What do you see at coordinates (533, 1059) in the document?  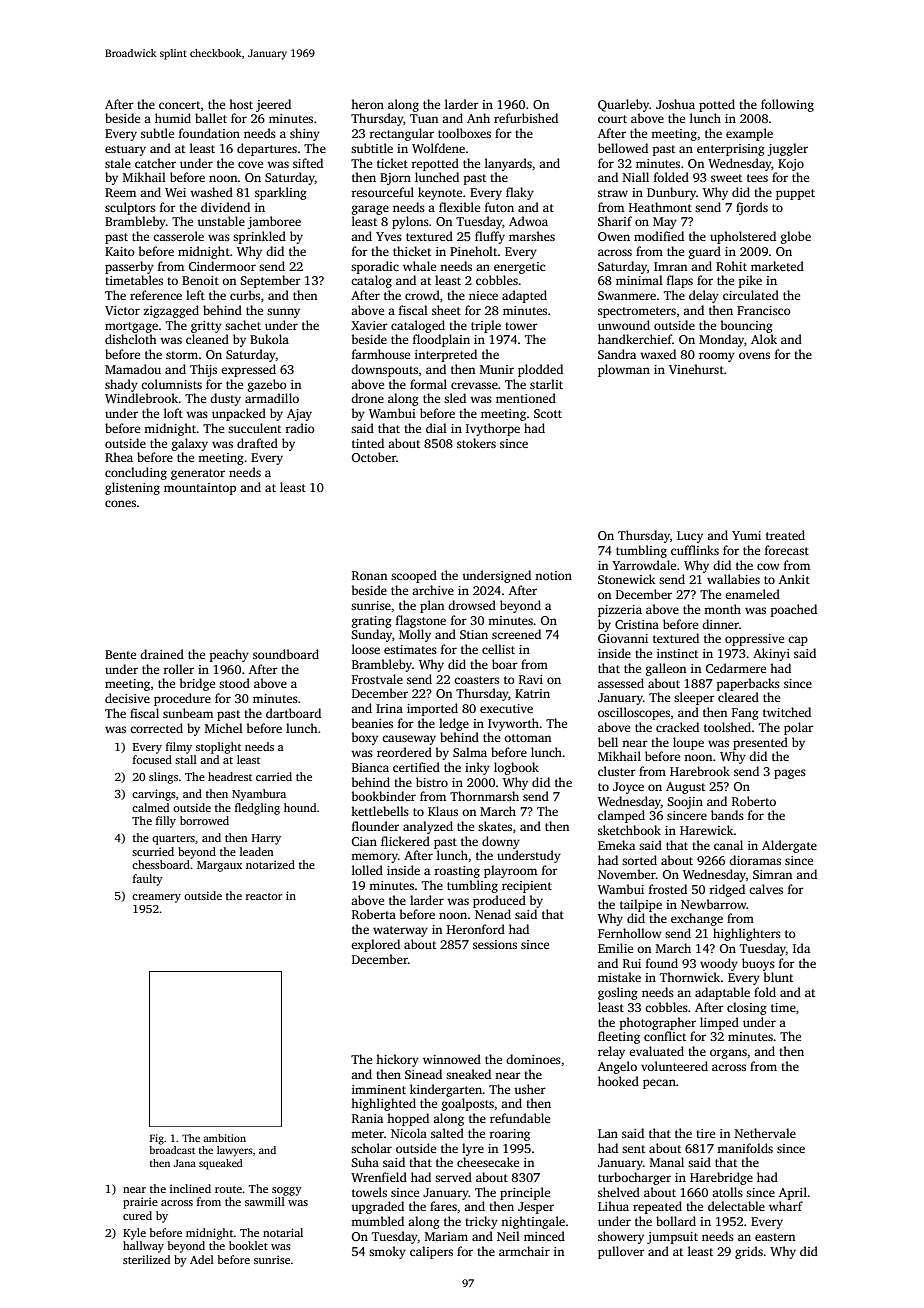 I see `dominoes` at bounding box center [533, 1059].
